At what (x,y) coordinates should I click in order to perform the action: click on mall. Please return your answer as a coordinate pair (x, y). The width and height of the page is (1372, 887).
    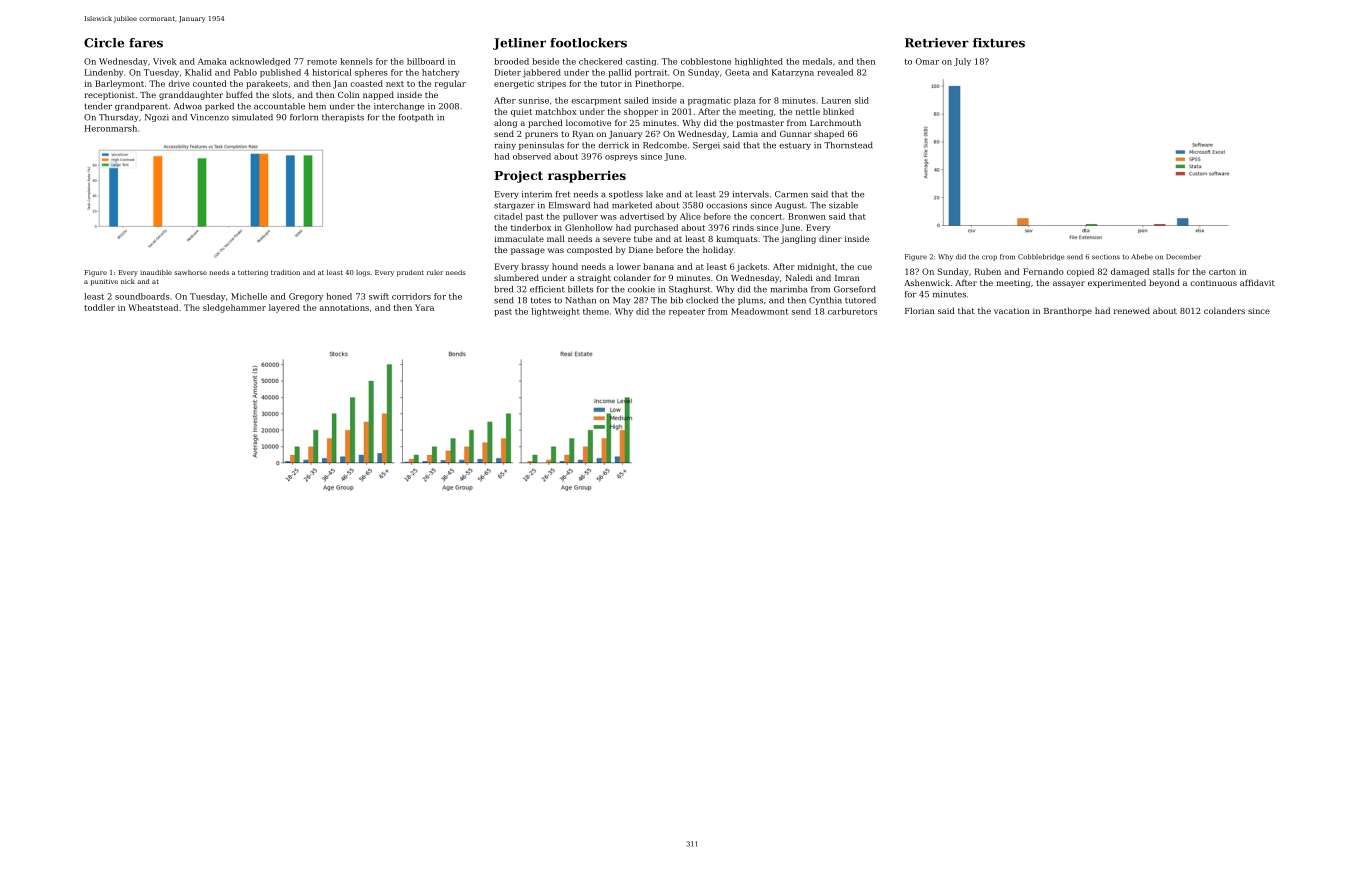
    Looking at the image, I should click on (556, 238).
